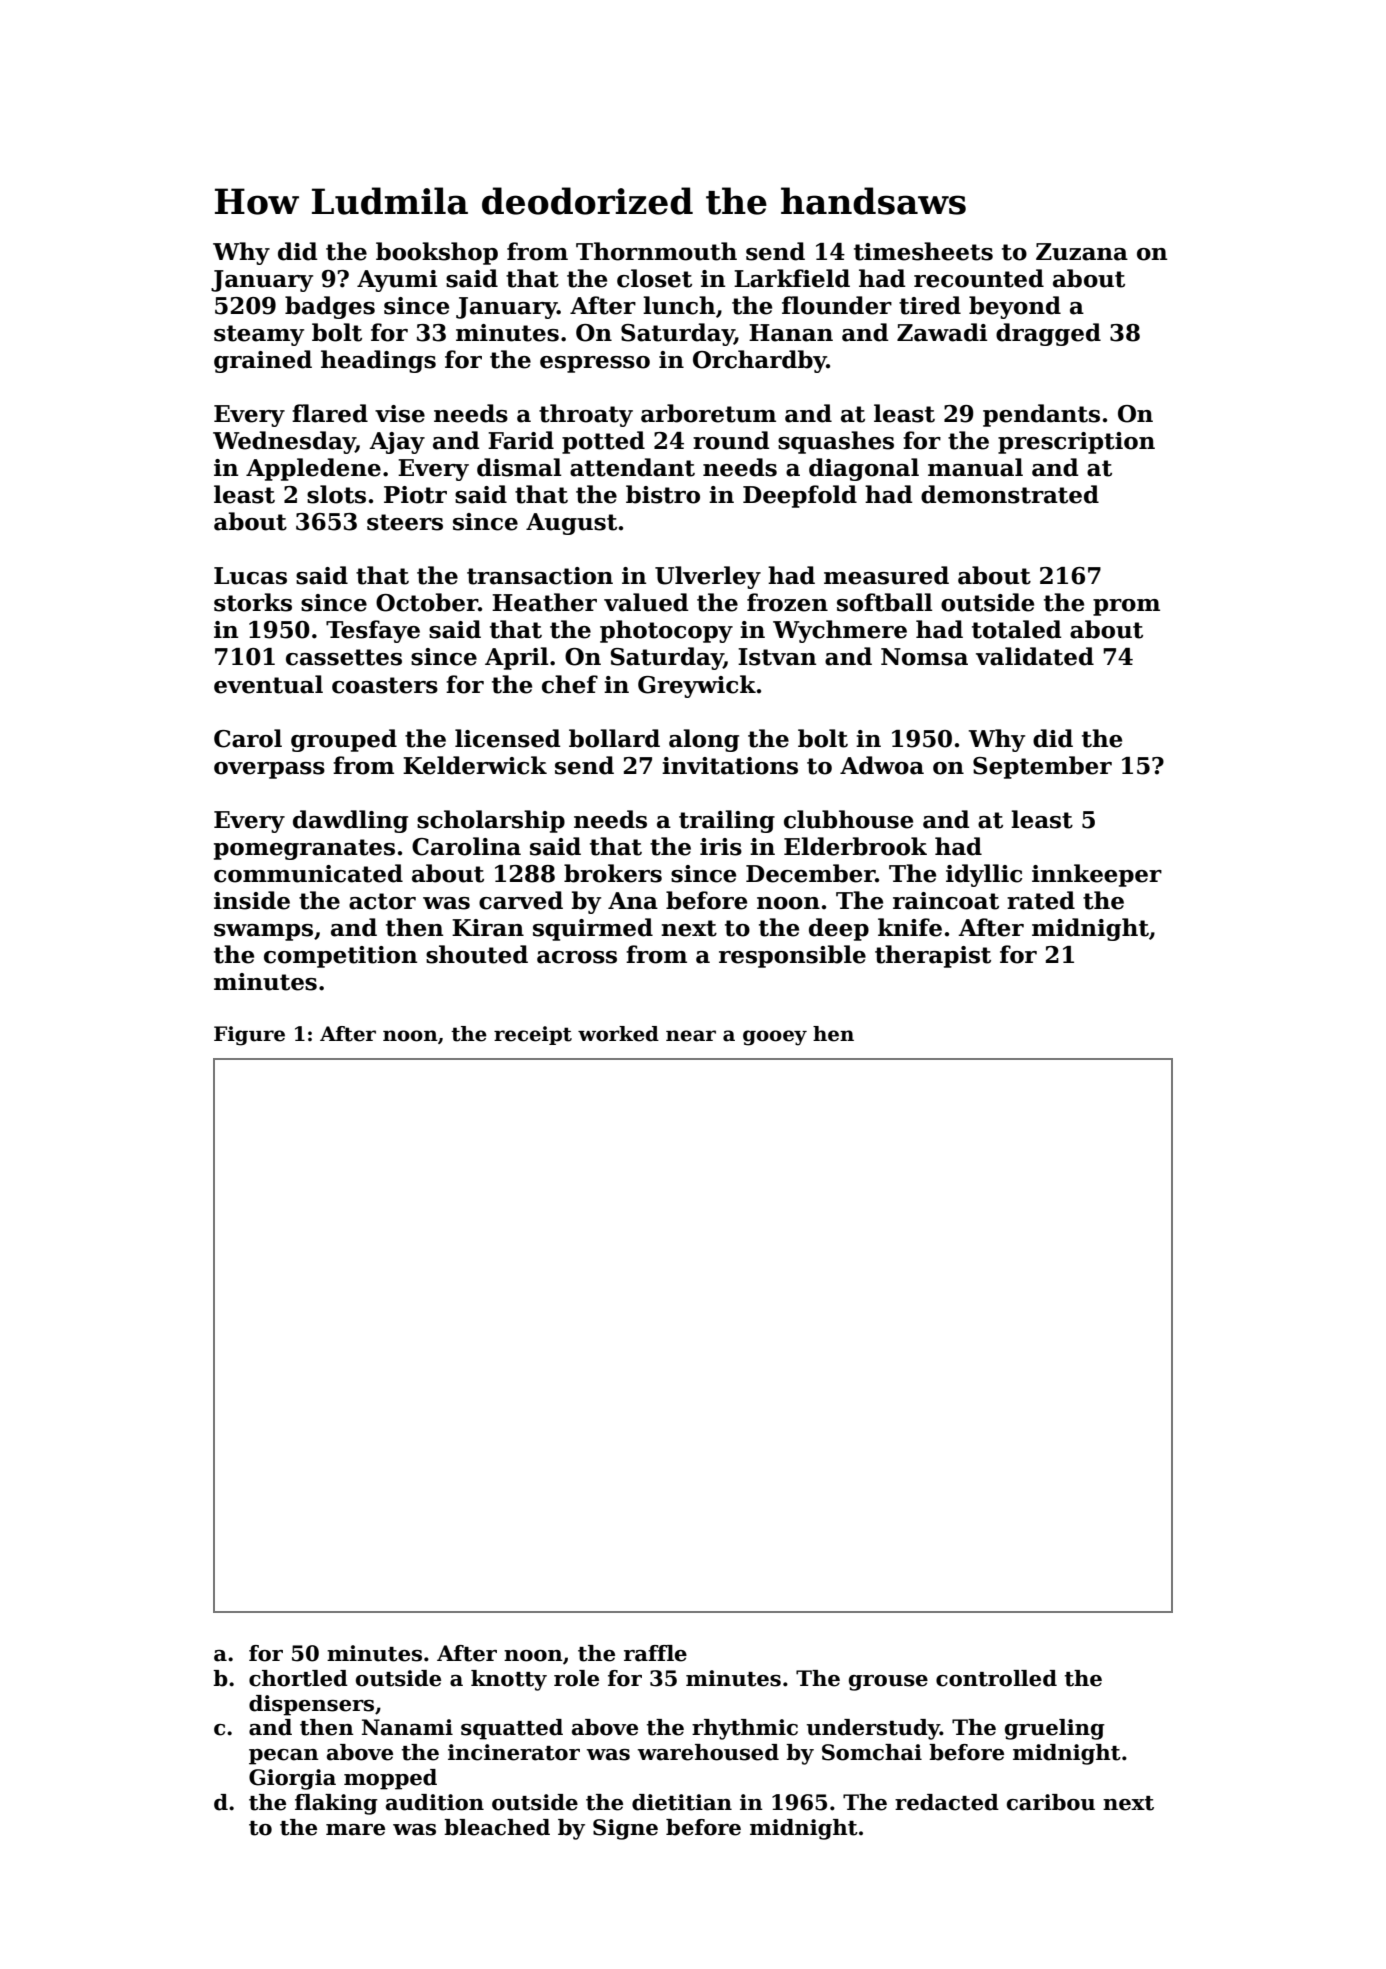 This screenshot has height=1969, width=1386. Describe the element at coordinates (996, 1678) in the screenshot. I see `controlled` at that location.
